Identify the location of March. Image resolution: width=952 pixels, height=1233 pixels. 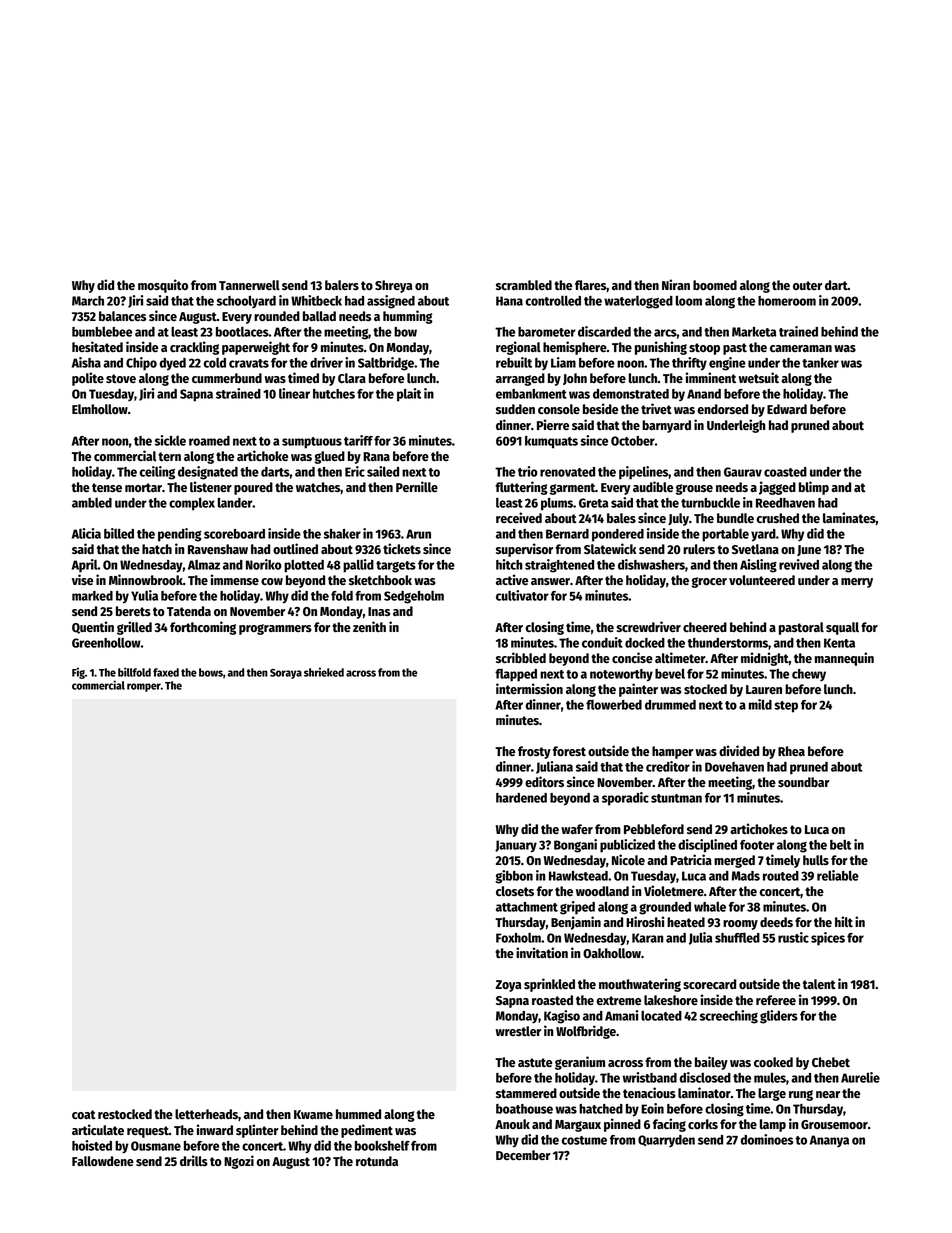
(88, 301).
